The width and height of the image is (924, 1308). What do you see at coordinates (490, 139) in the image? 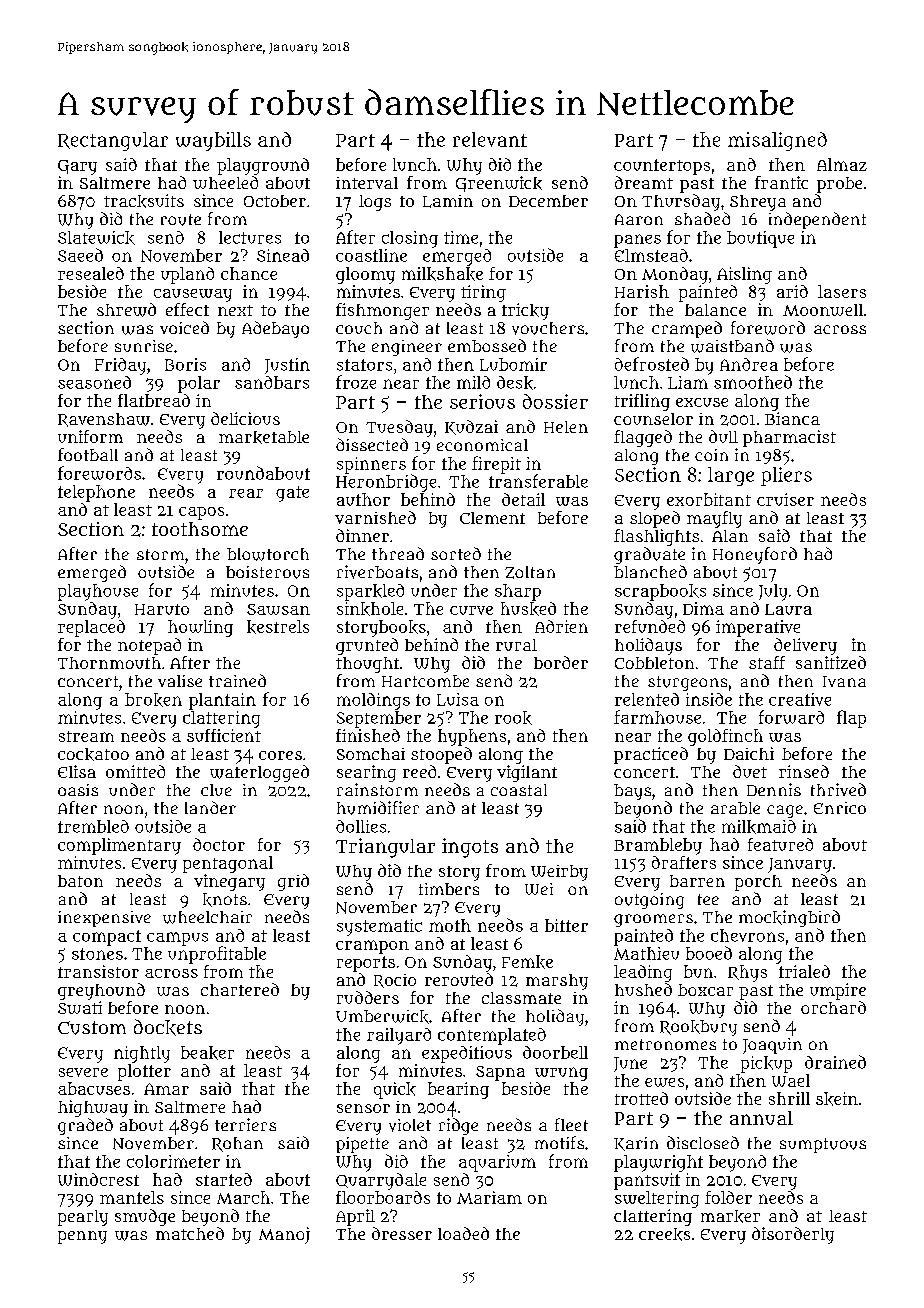
I see `relevant` at bounding box center [490, 139].
